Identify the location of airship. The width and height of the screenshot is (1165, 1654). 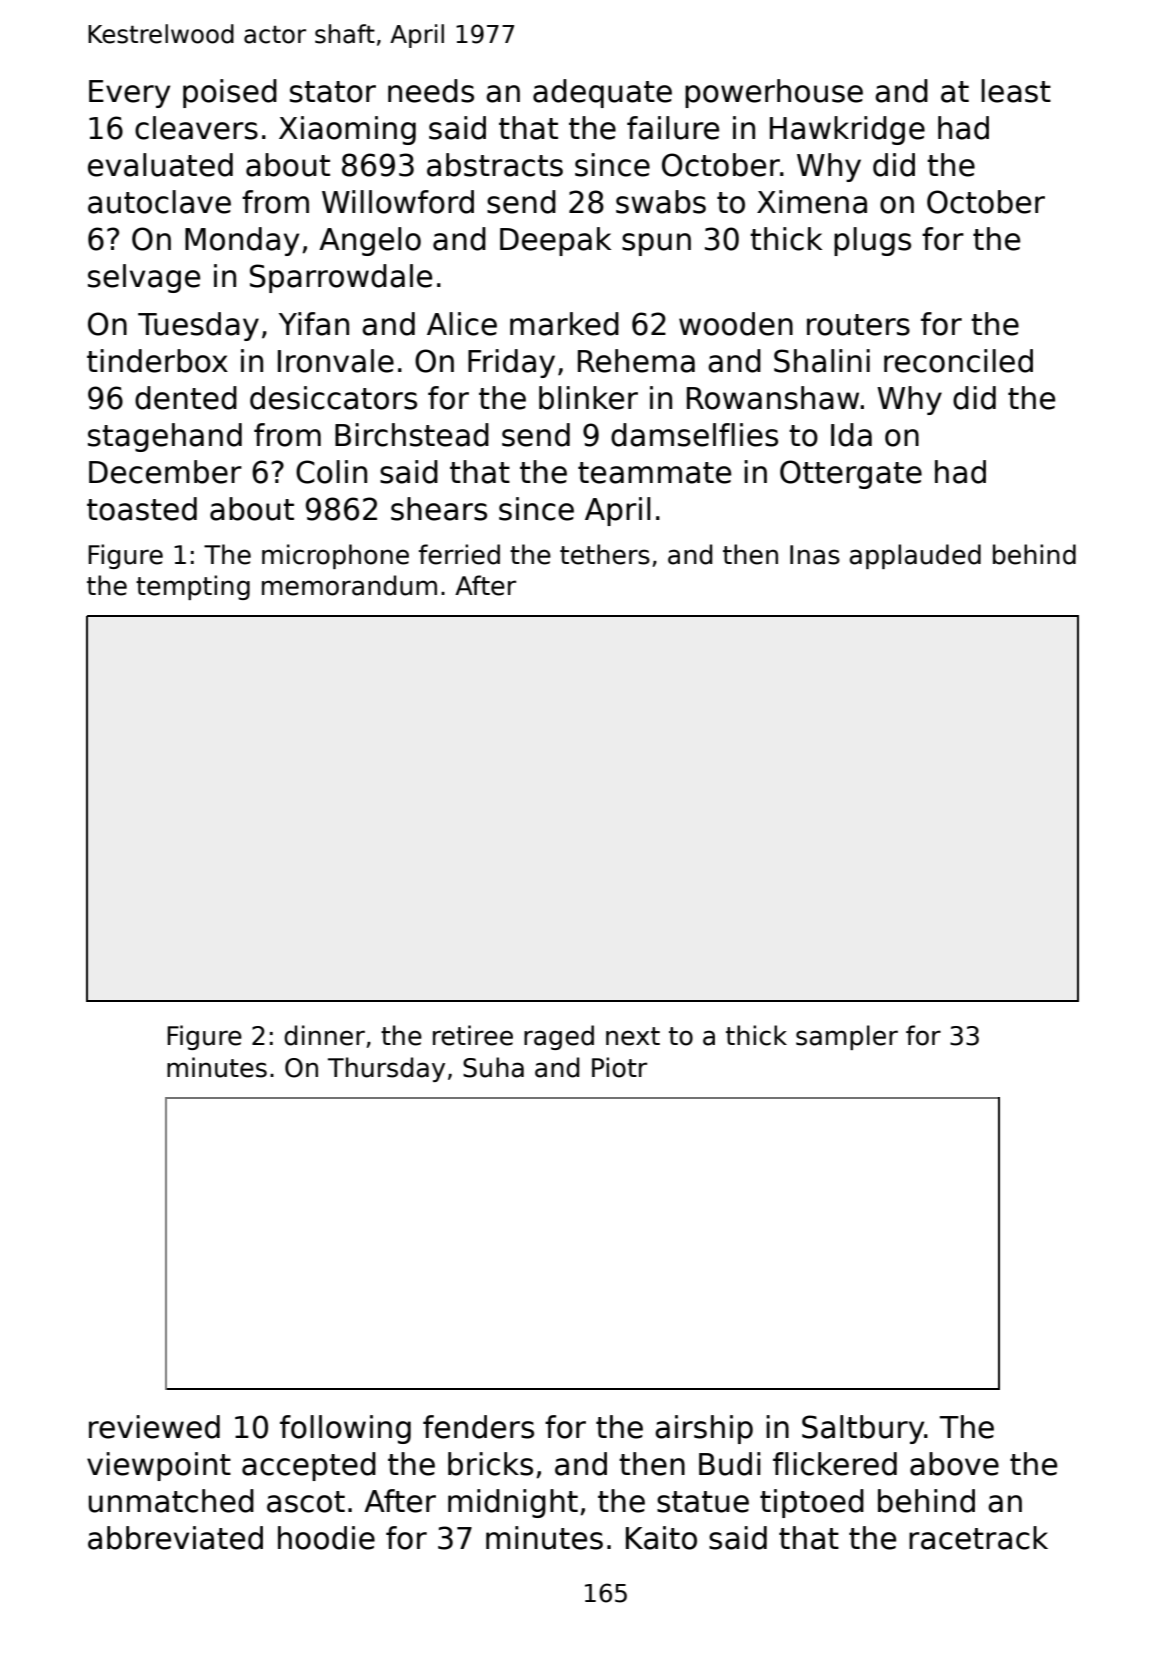
(704, 1429).
